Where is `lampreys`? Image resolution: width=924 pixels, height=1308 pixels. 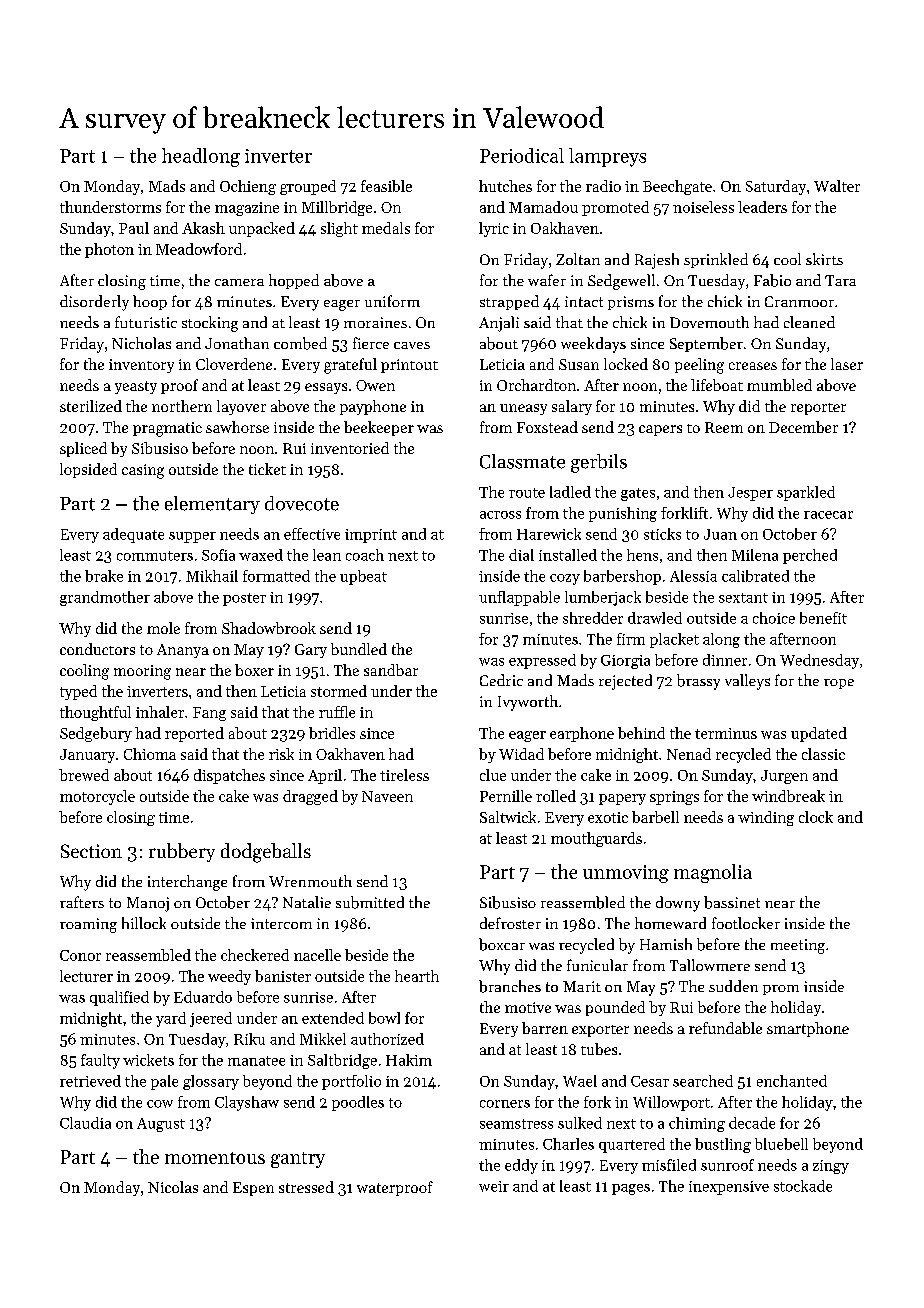
lampreys is located at coordinates (607, 157).
